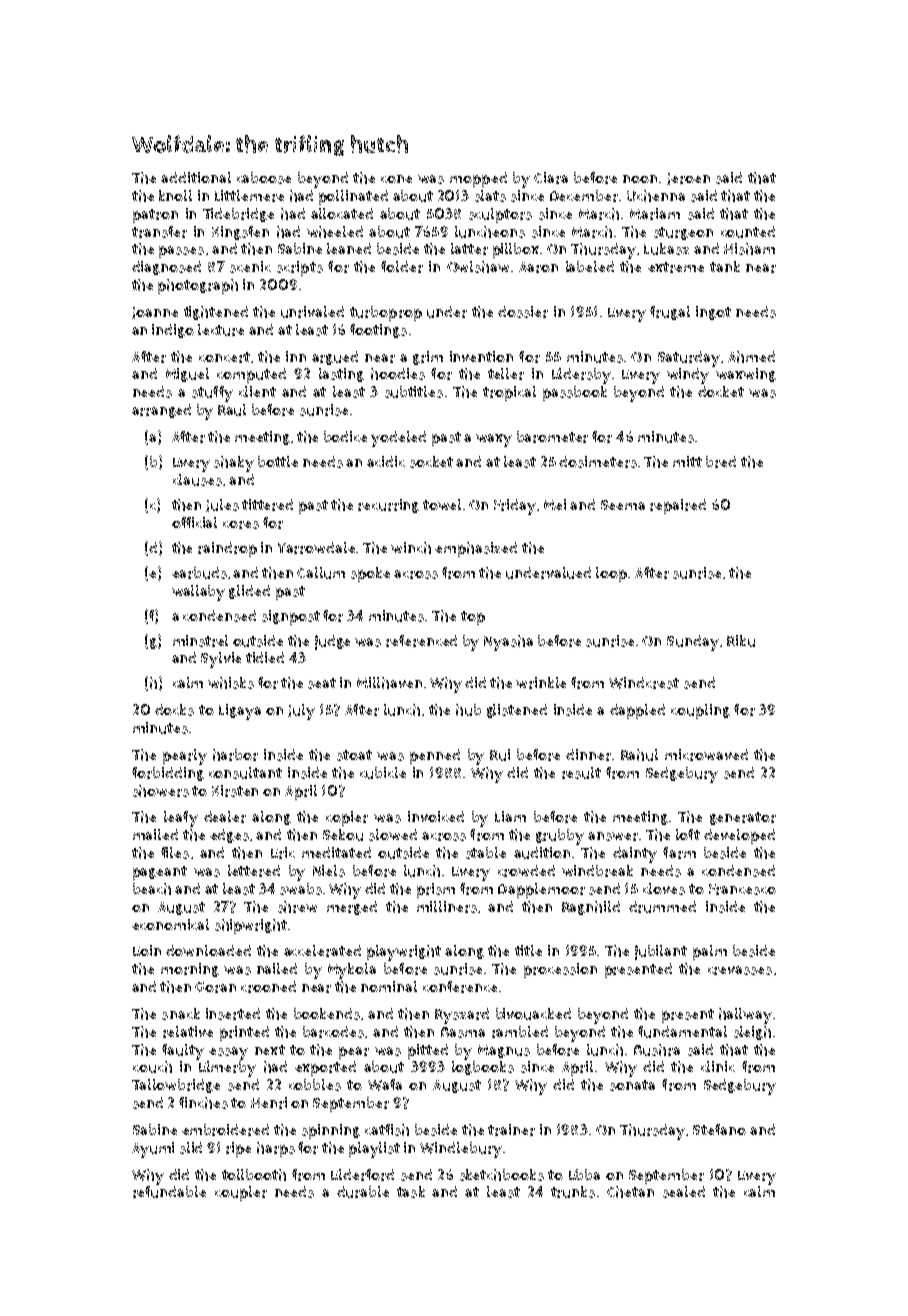 The width and height of the document is (908, 1316). Describe the element at coordinates (297, 907) in the document. I see `shrew` at that location.
